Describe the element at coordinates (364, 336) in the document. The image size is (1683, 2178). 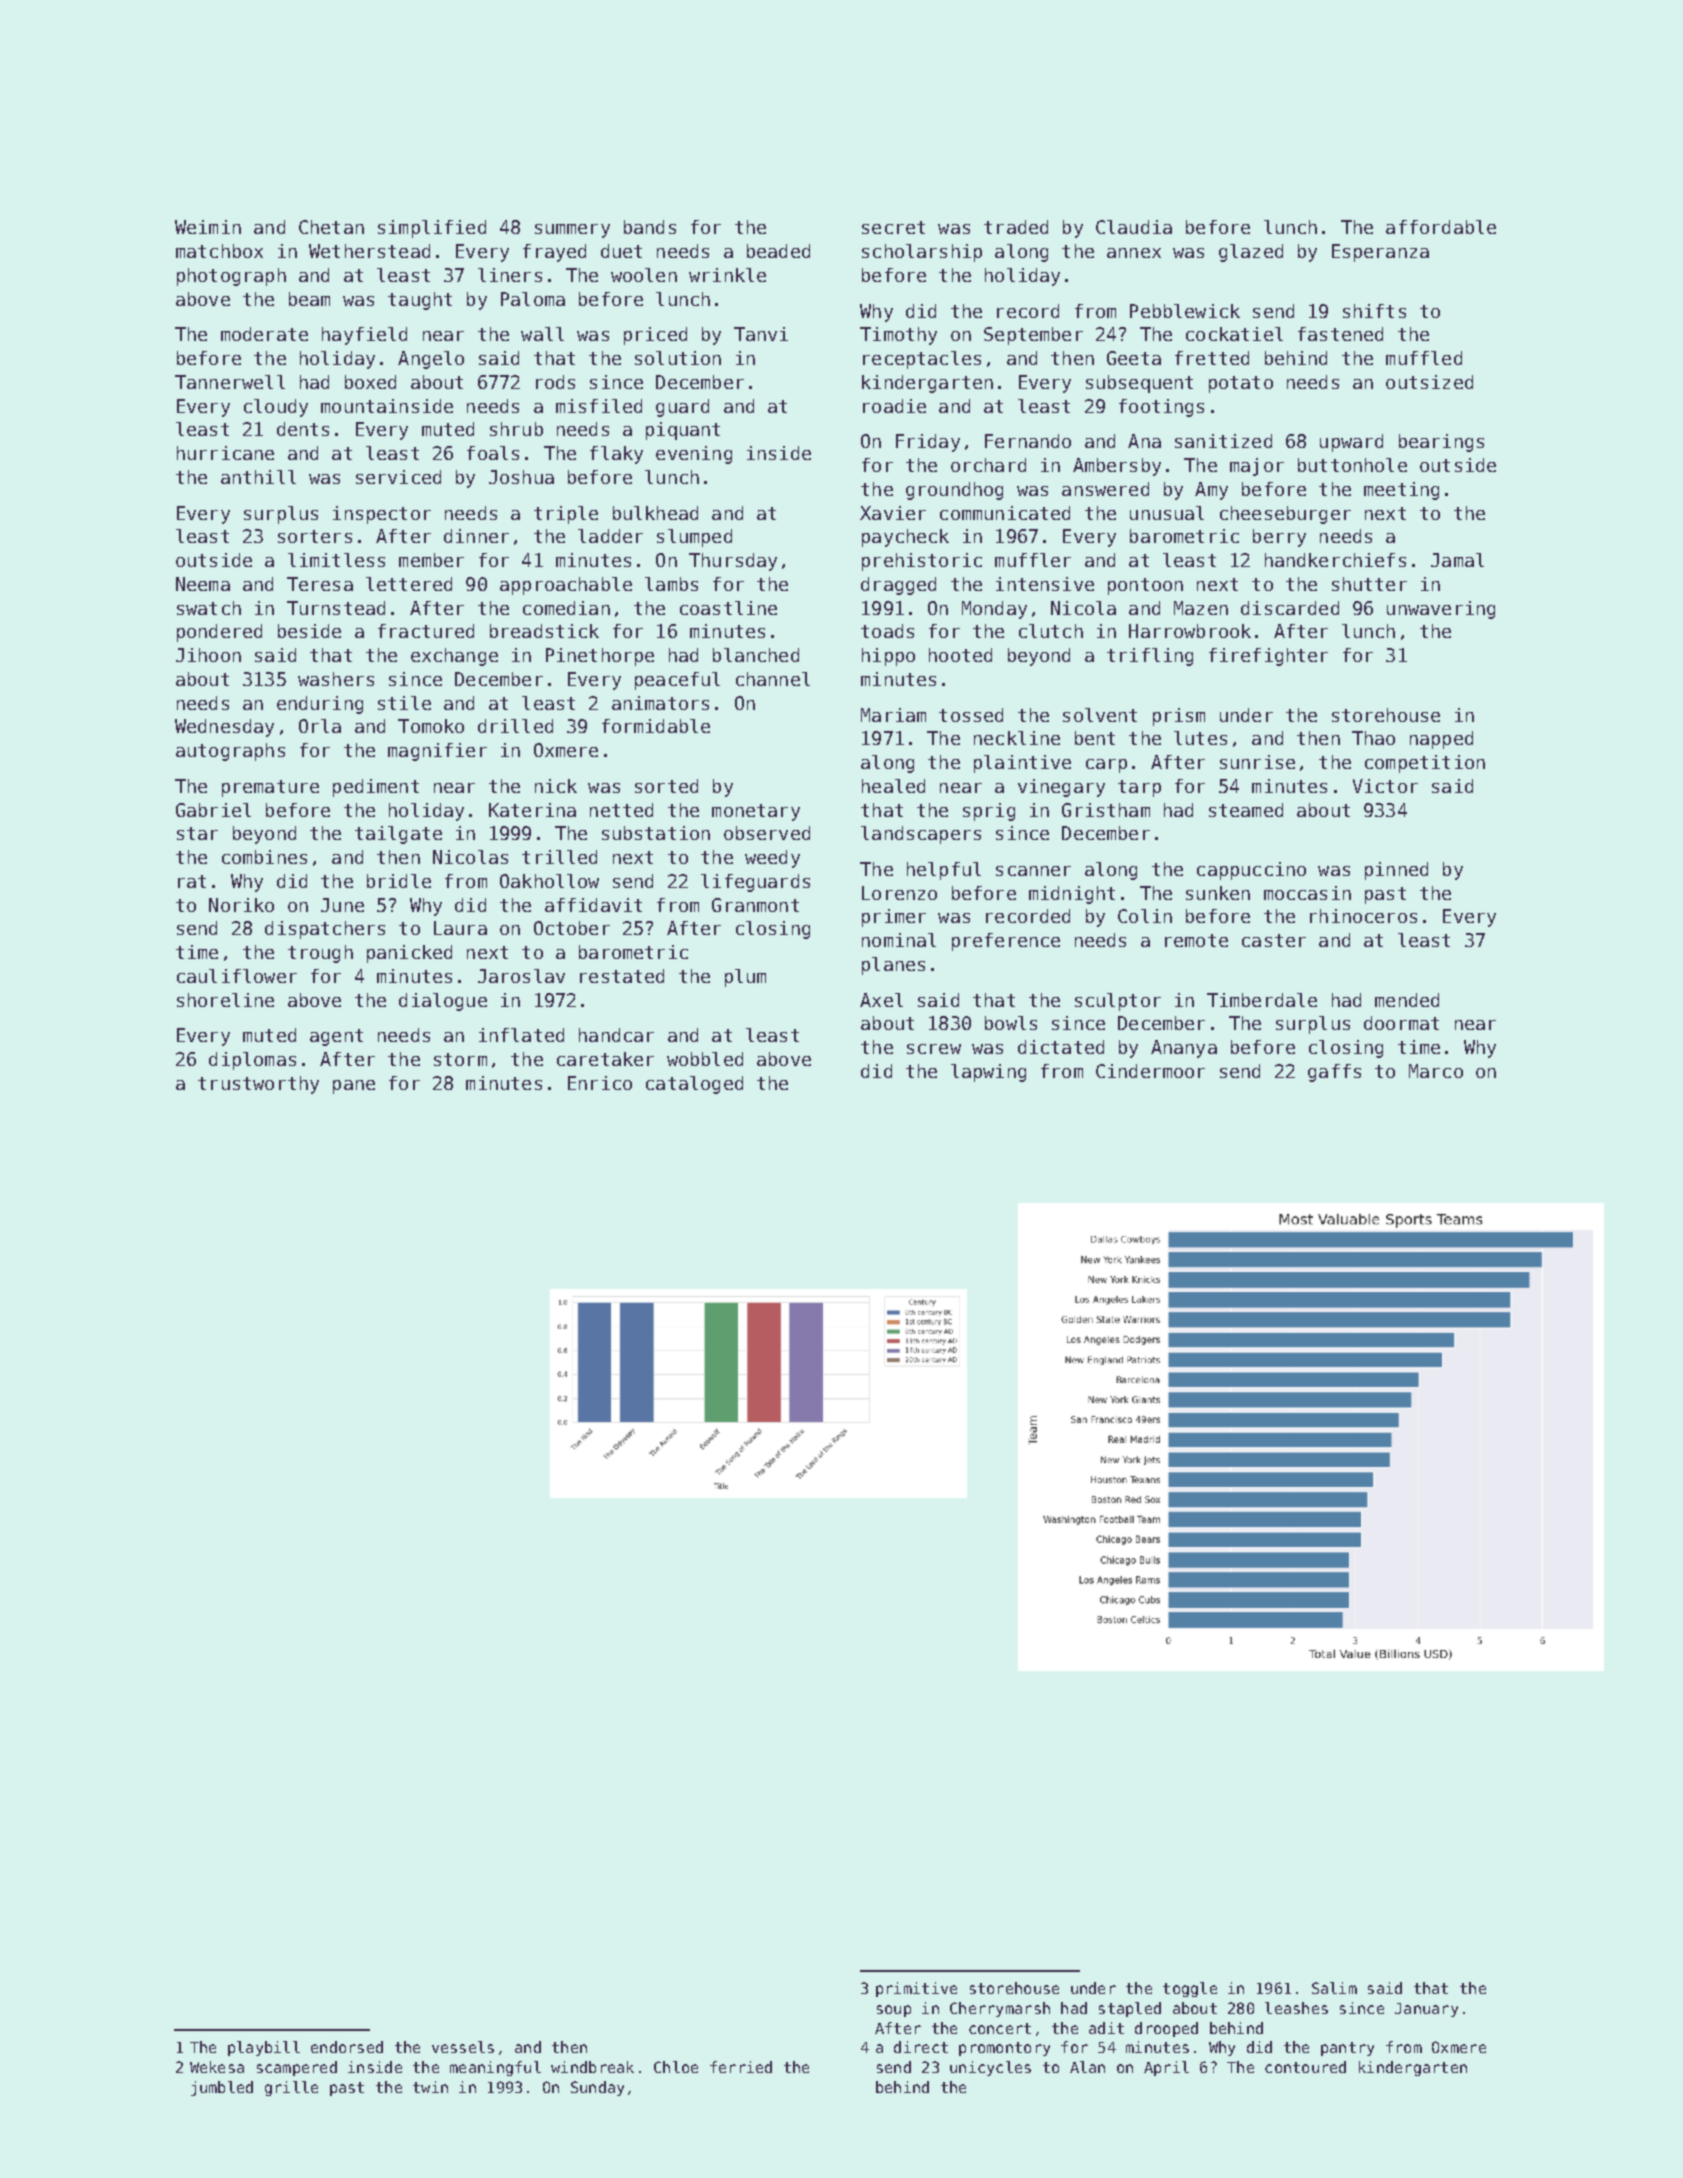
I see `hayfield` at that location.
